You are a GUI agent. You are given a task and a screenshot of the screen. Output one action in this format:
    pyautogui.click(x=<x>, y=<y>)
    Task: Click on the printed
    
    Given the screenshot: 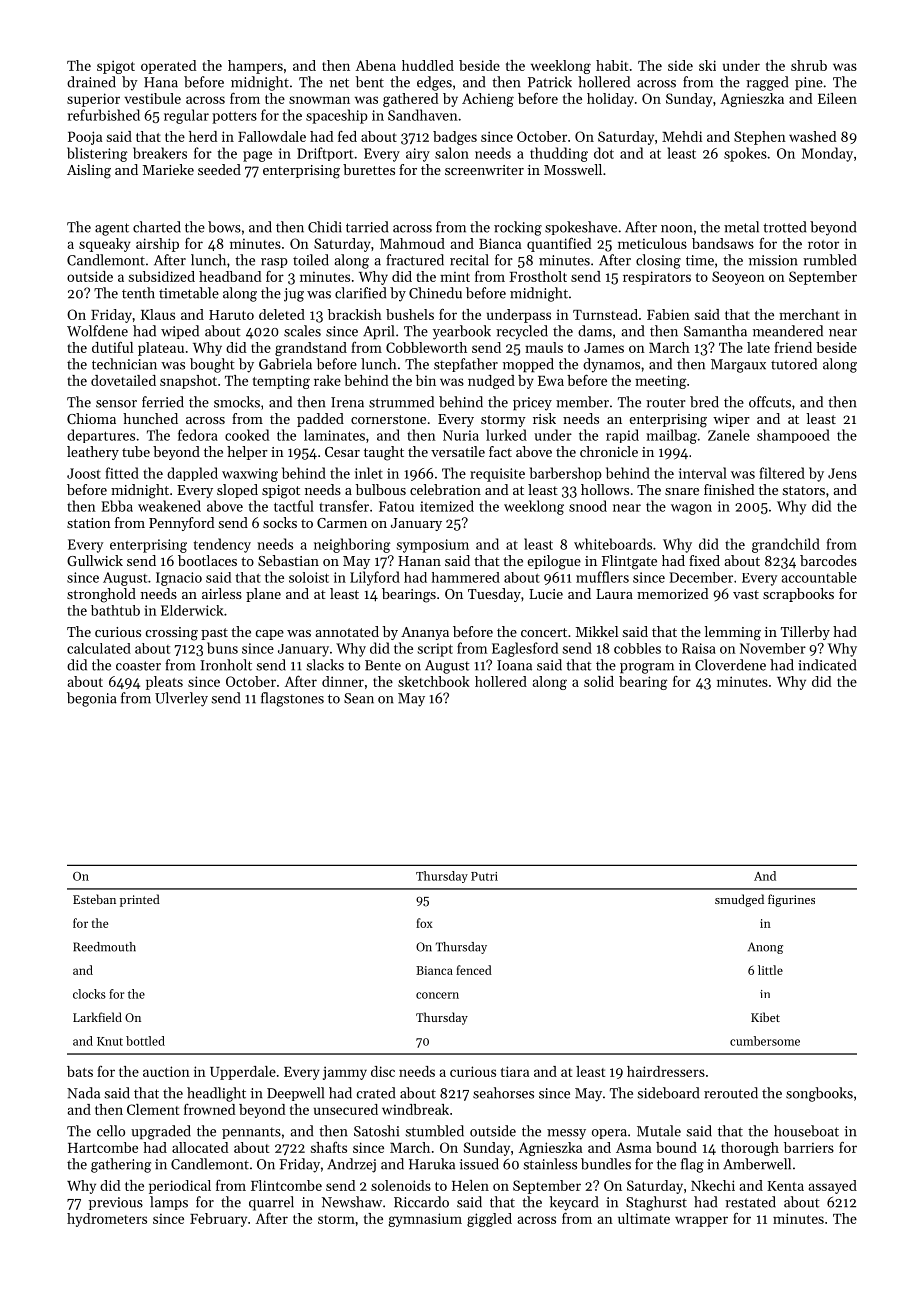 What is the action you would take?
    pyautogui.click(x=140, y=900)
